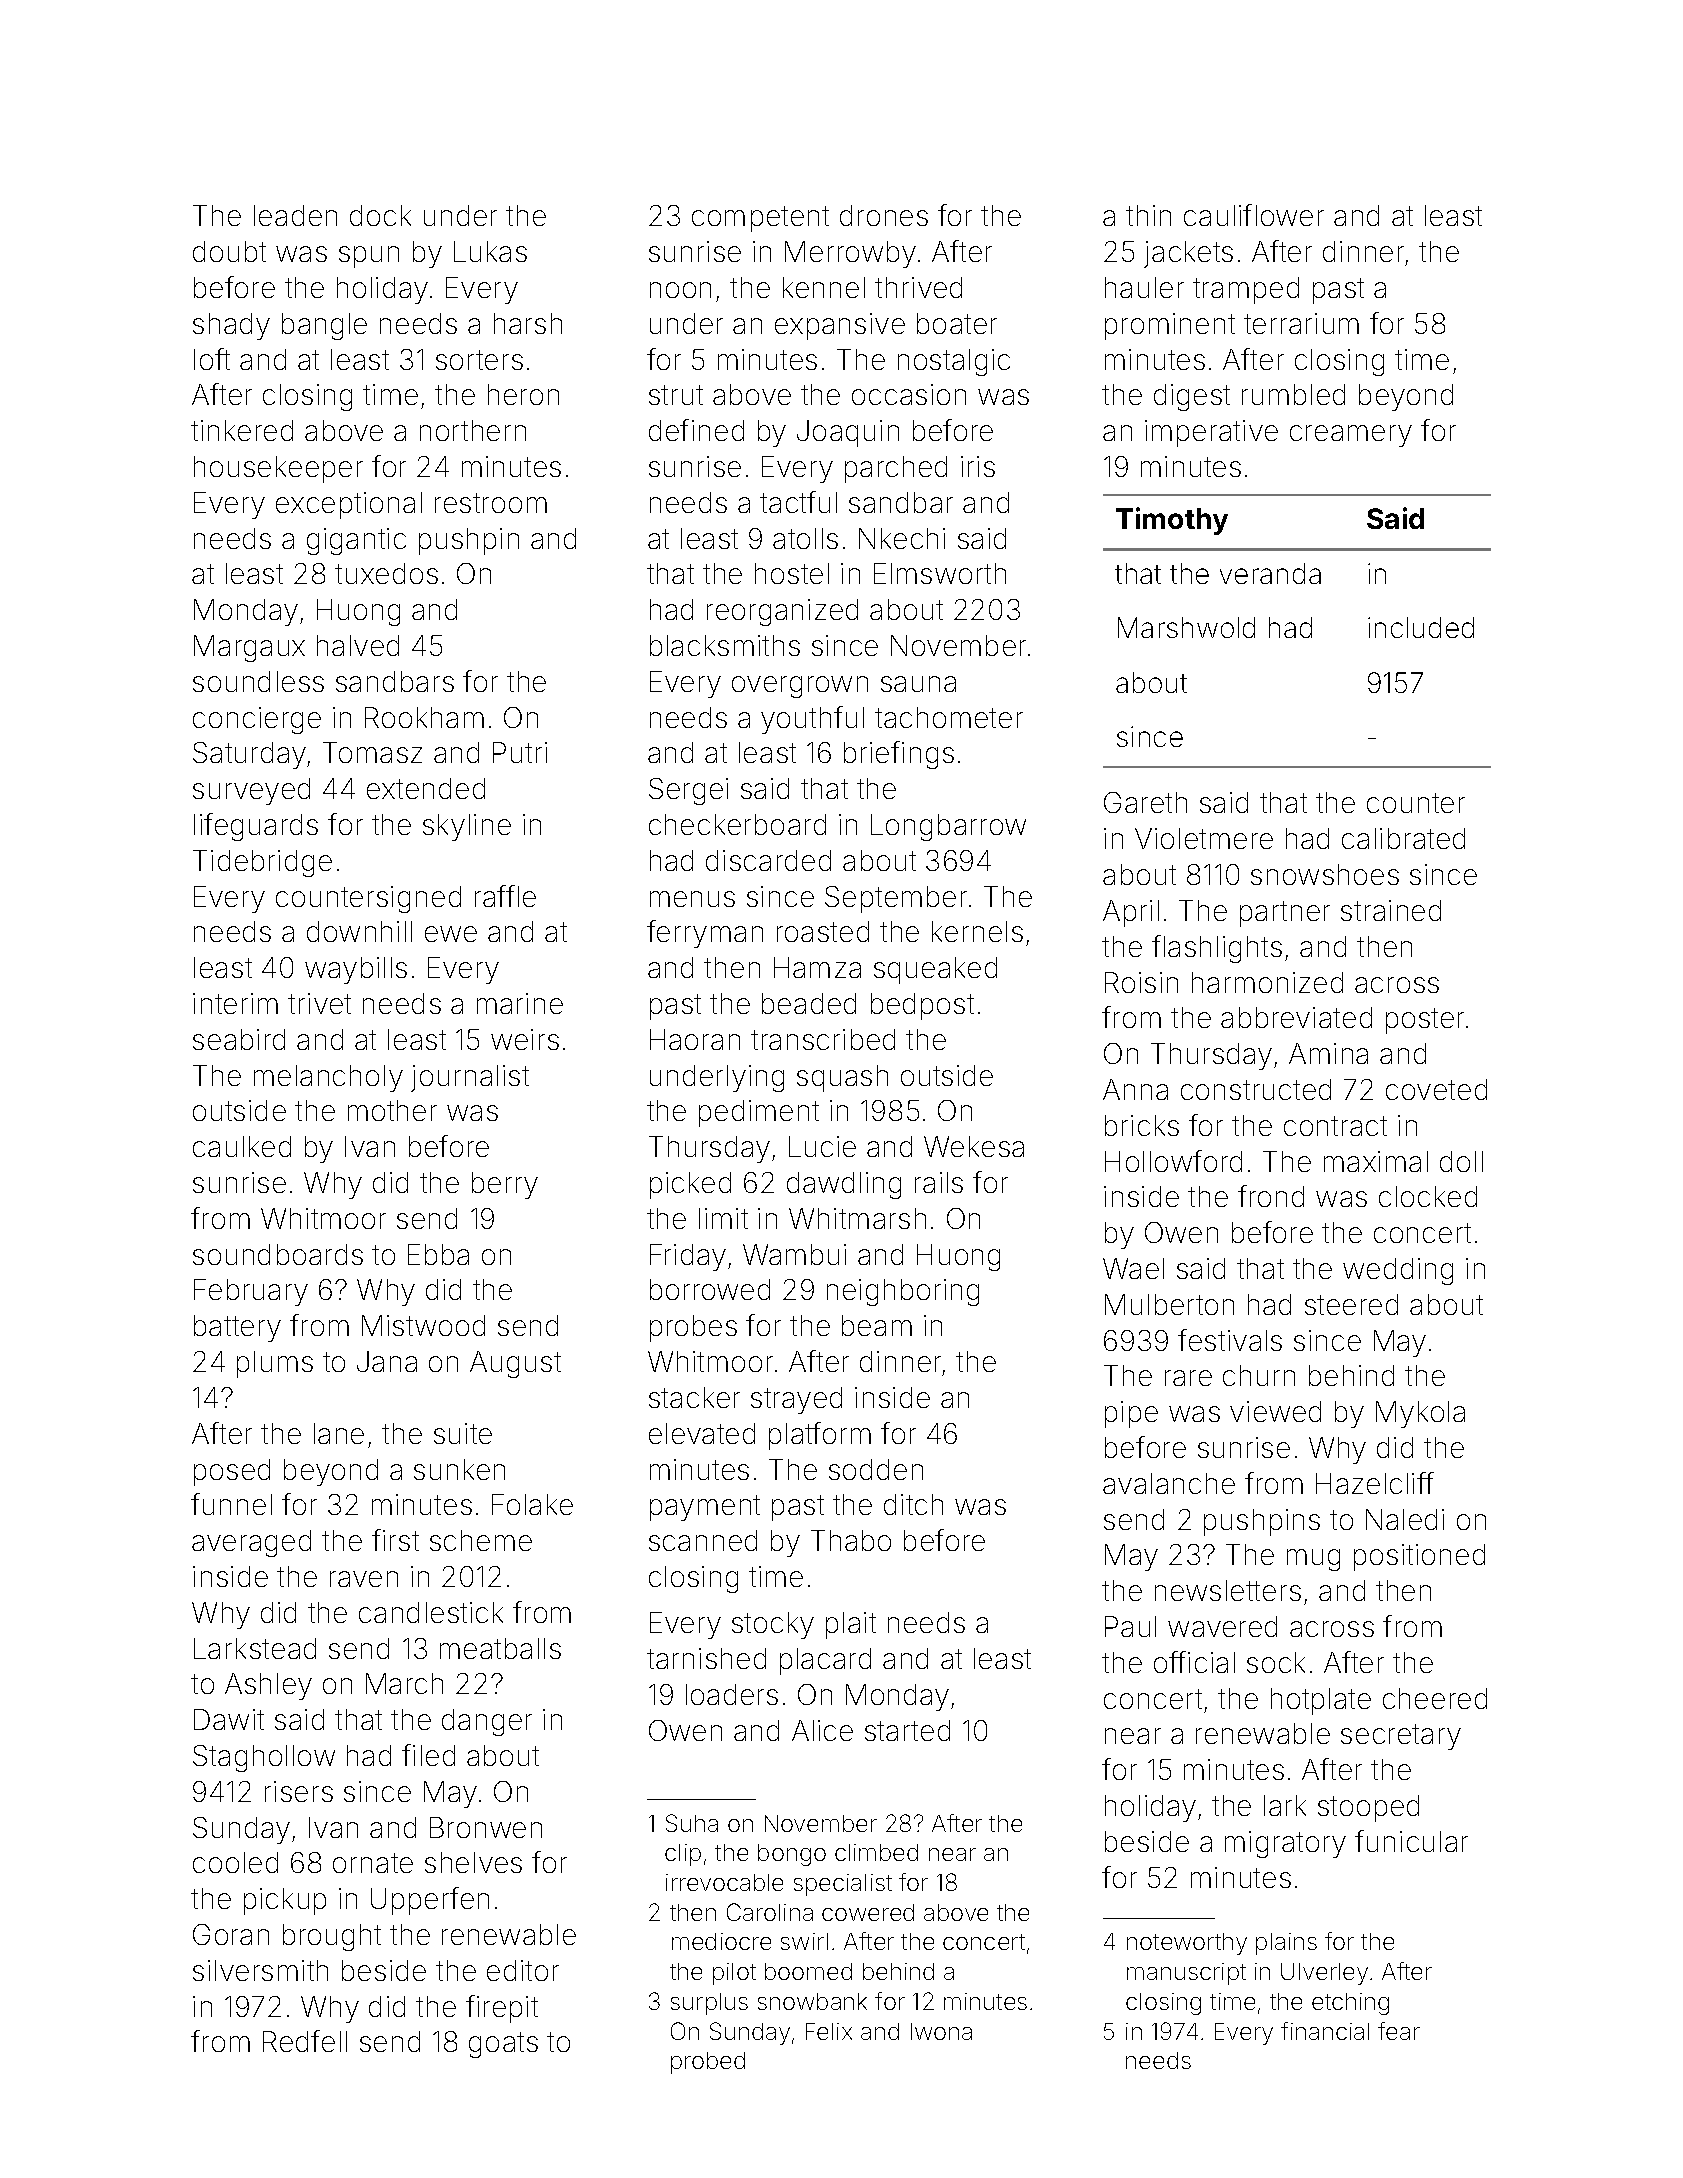 This screenshot has width=1683, height=2178. Describe the element at coordinates (239, 1039) in the screenshot. I see `seabird` at that location.
